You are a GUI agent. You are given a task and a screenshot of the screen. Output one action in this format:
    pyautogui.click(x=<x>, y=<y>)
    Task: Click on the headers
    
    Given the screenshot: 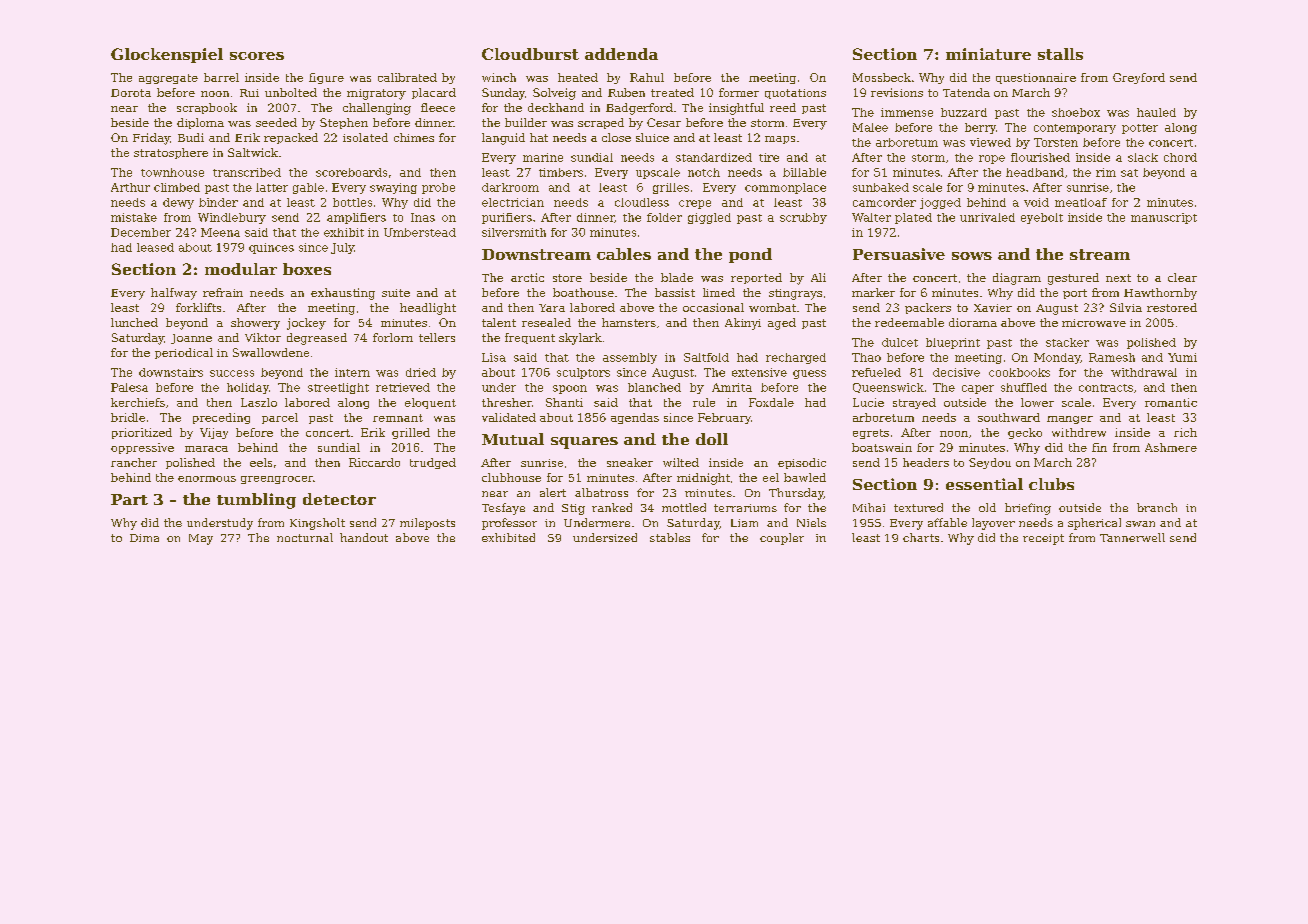 What is the action you would take?
    pyautogui.click(x=926, y=462)
